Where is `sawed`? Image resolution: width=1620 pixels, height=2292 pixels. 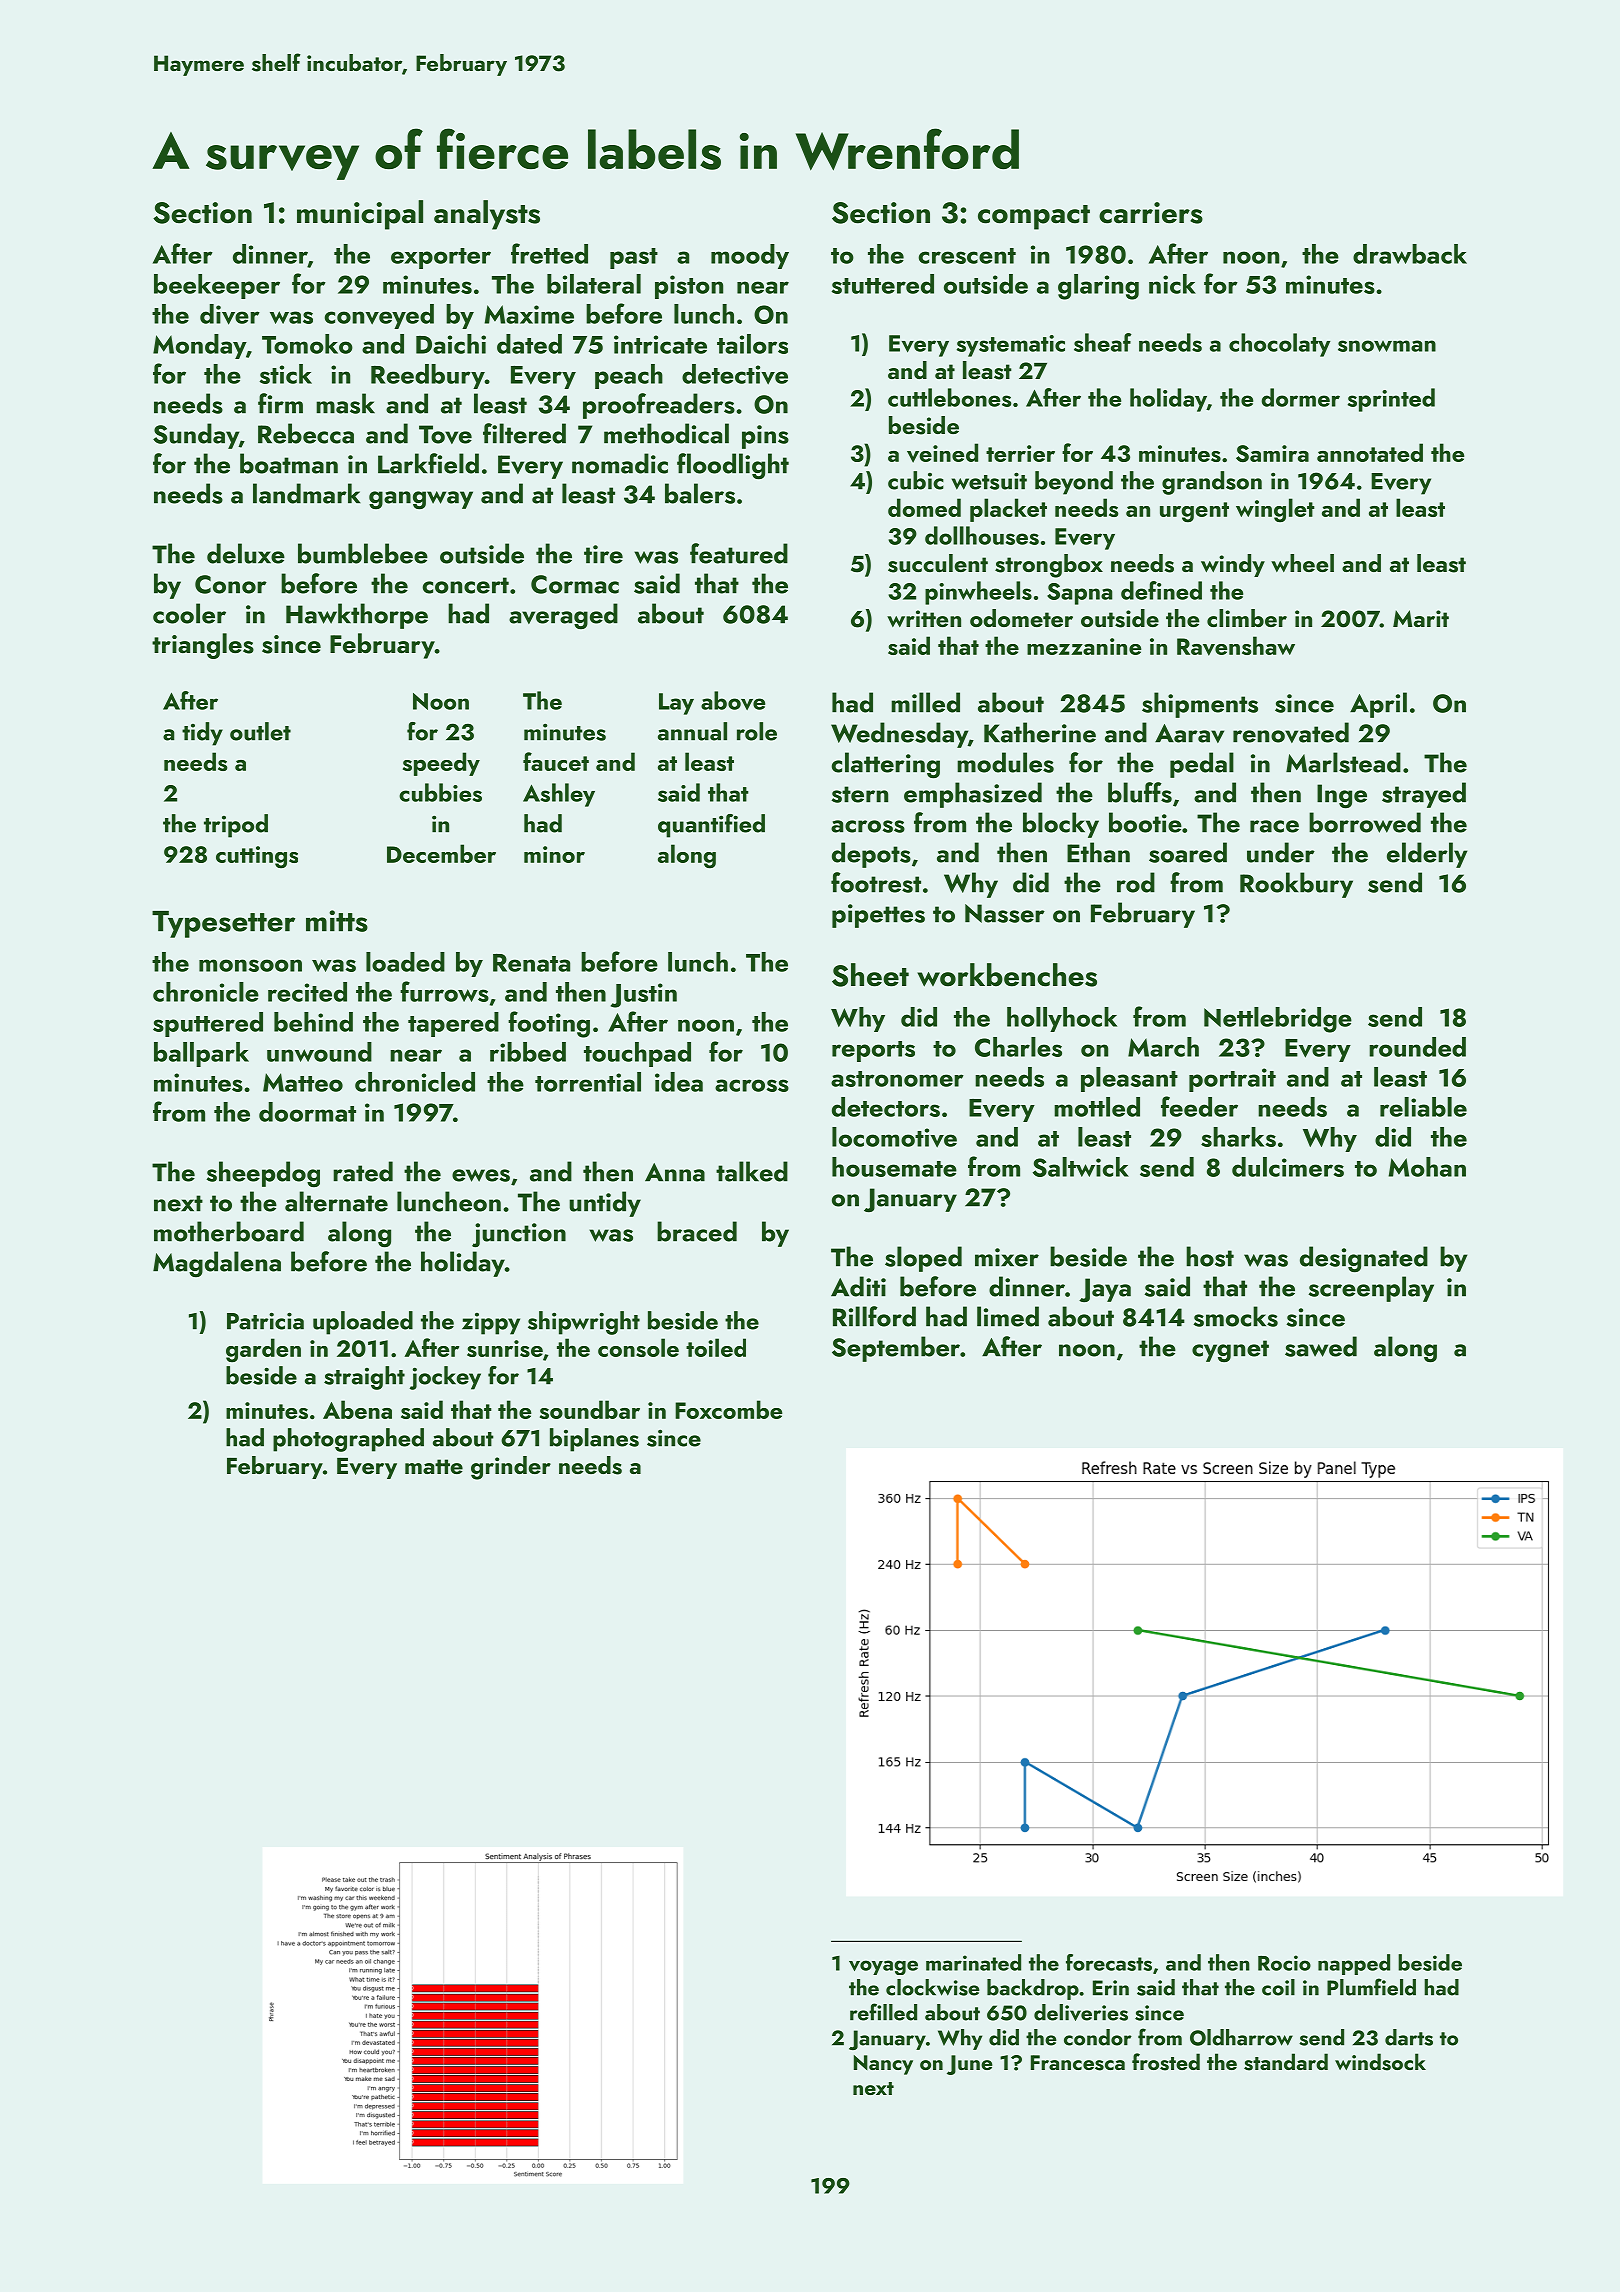
sawed is located at coordinates (1321, 1346).
